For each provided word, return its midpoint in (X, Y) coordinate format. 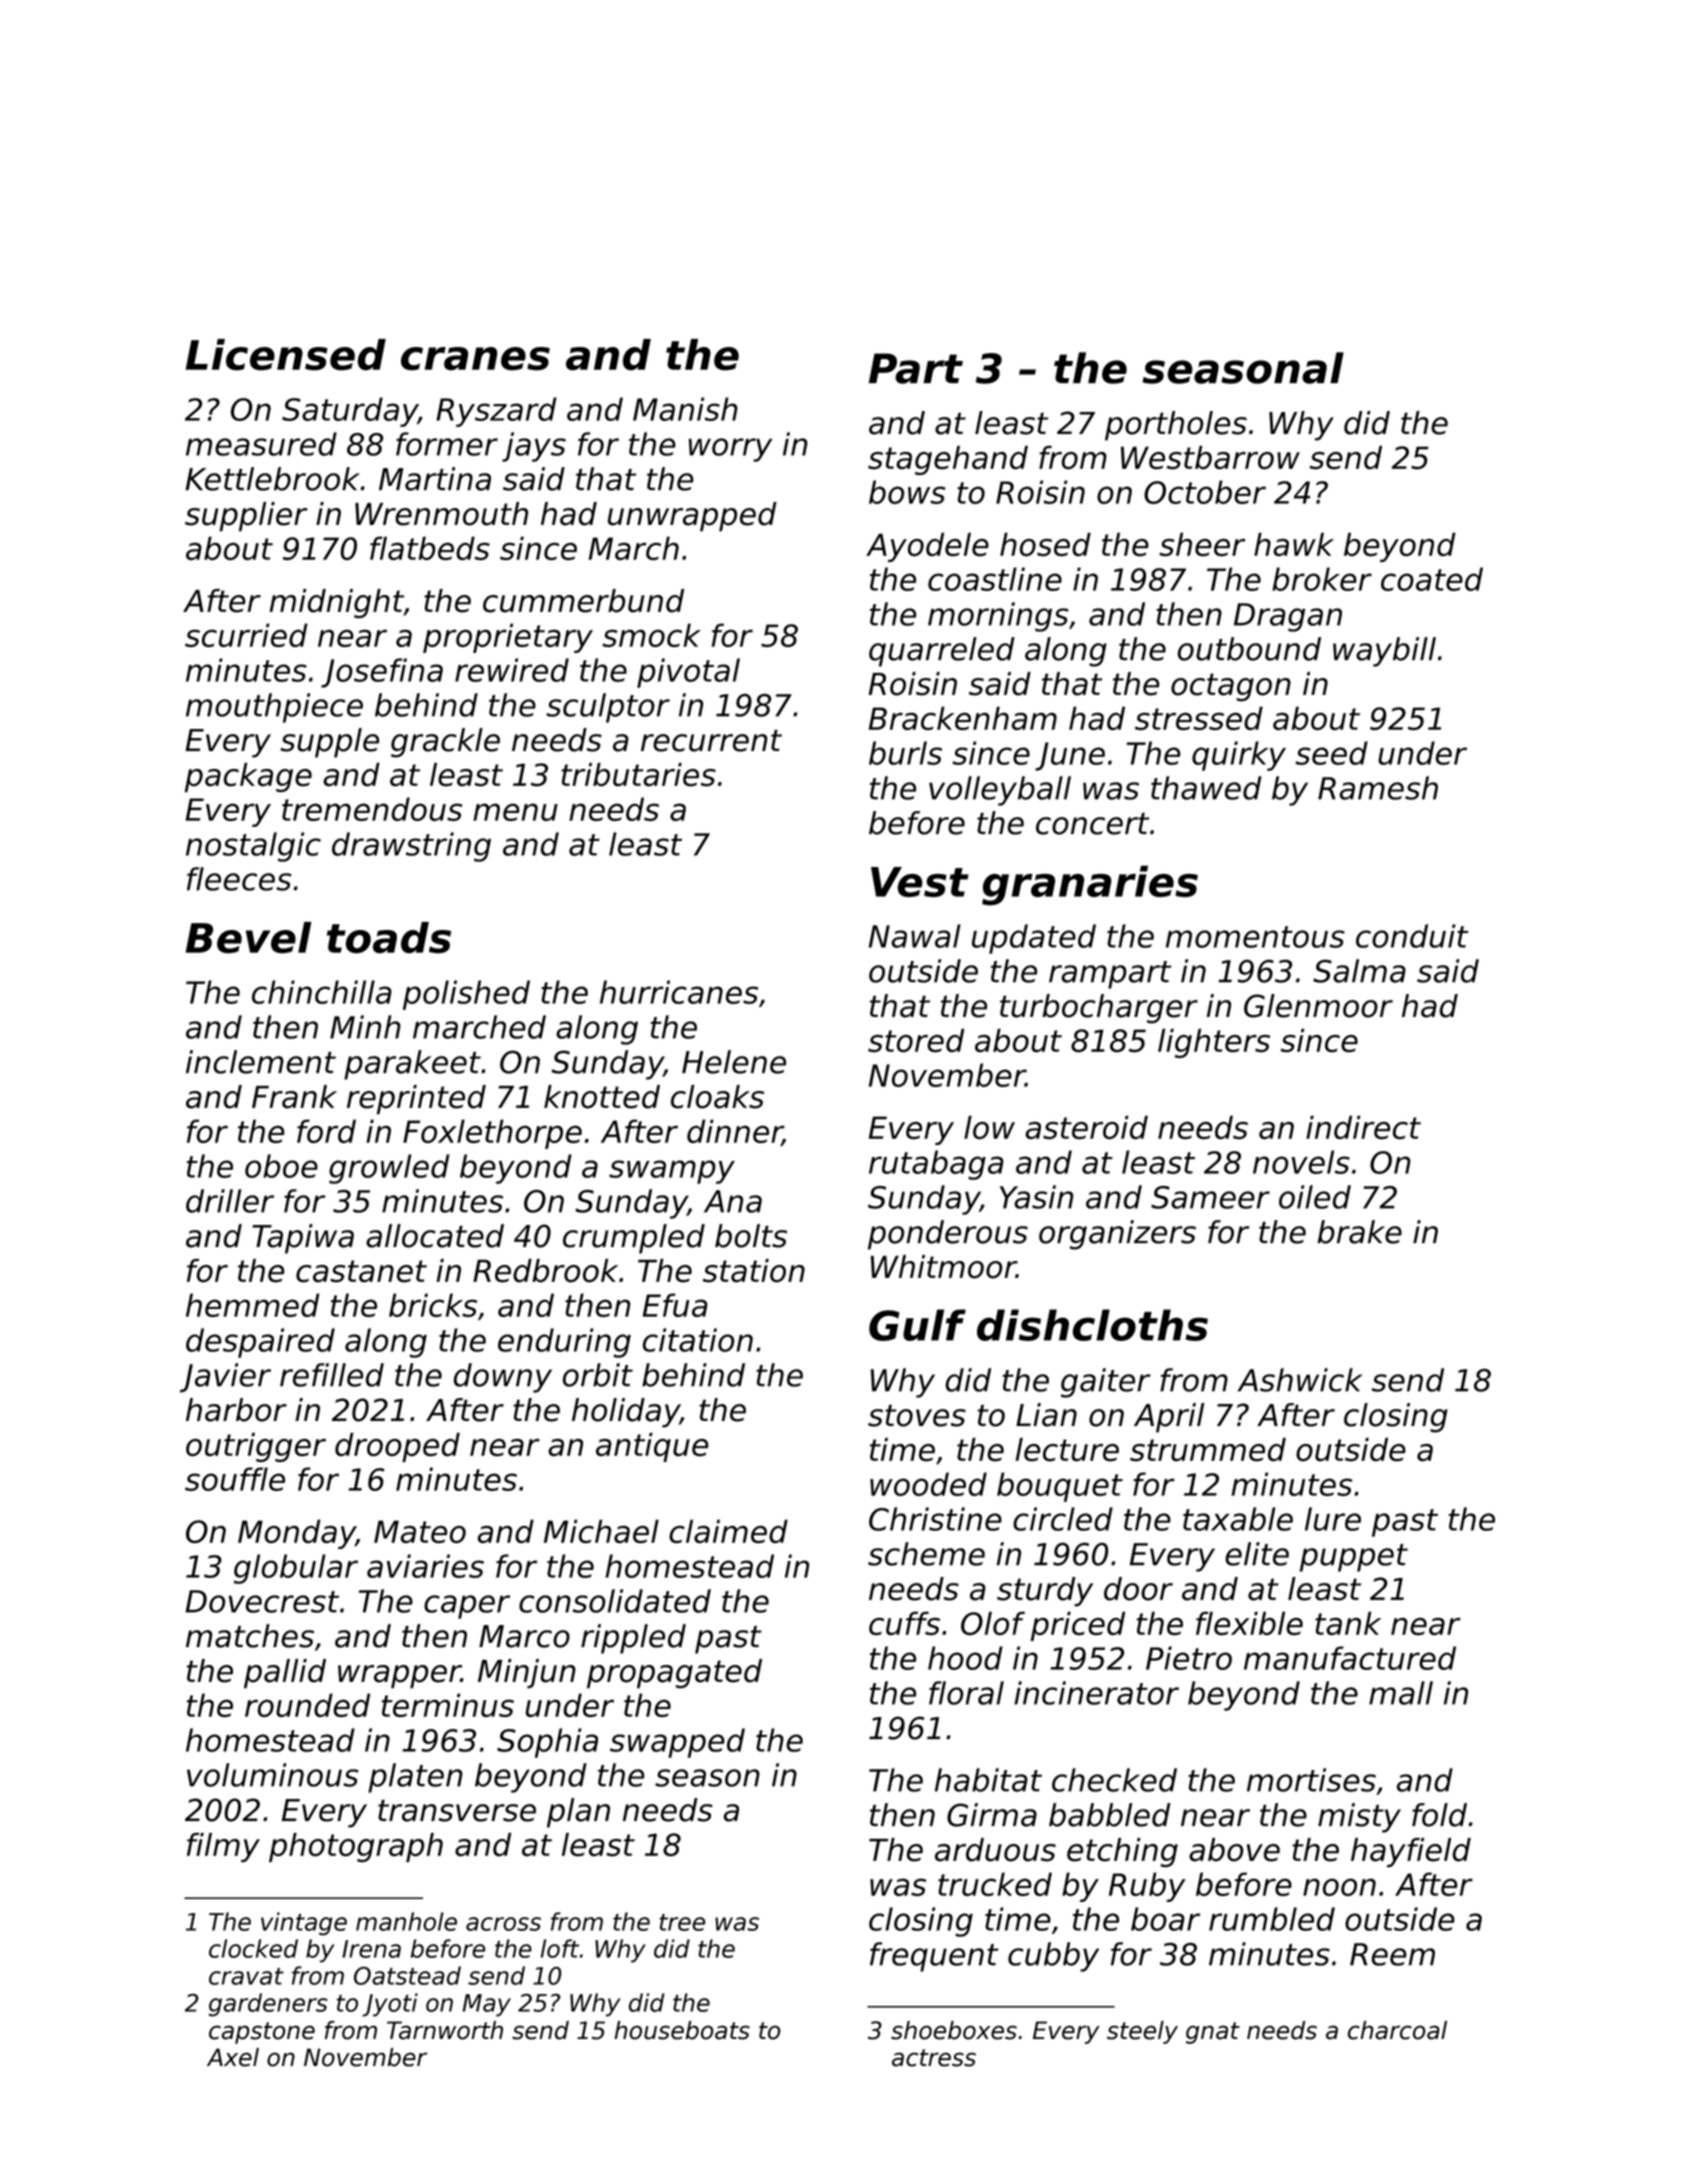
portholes (1176, 426)
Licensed (286, 355)
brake (1359, 1232)
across (503, 1924)
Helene (734, 1062)
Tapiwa (303, 1239)
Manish (685, 409)
